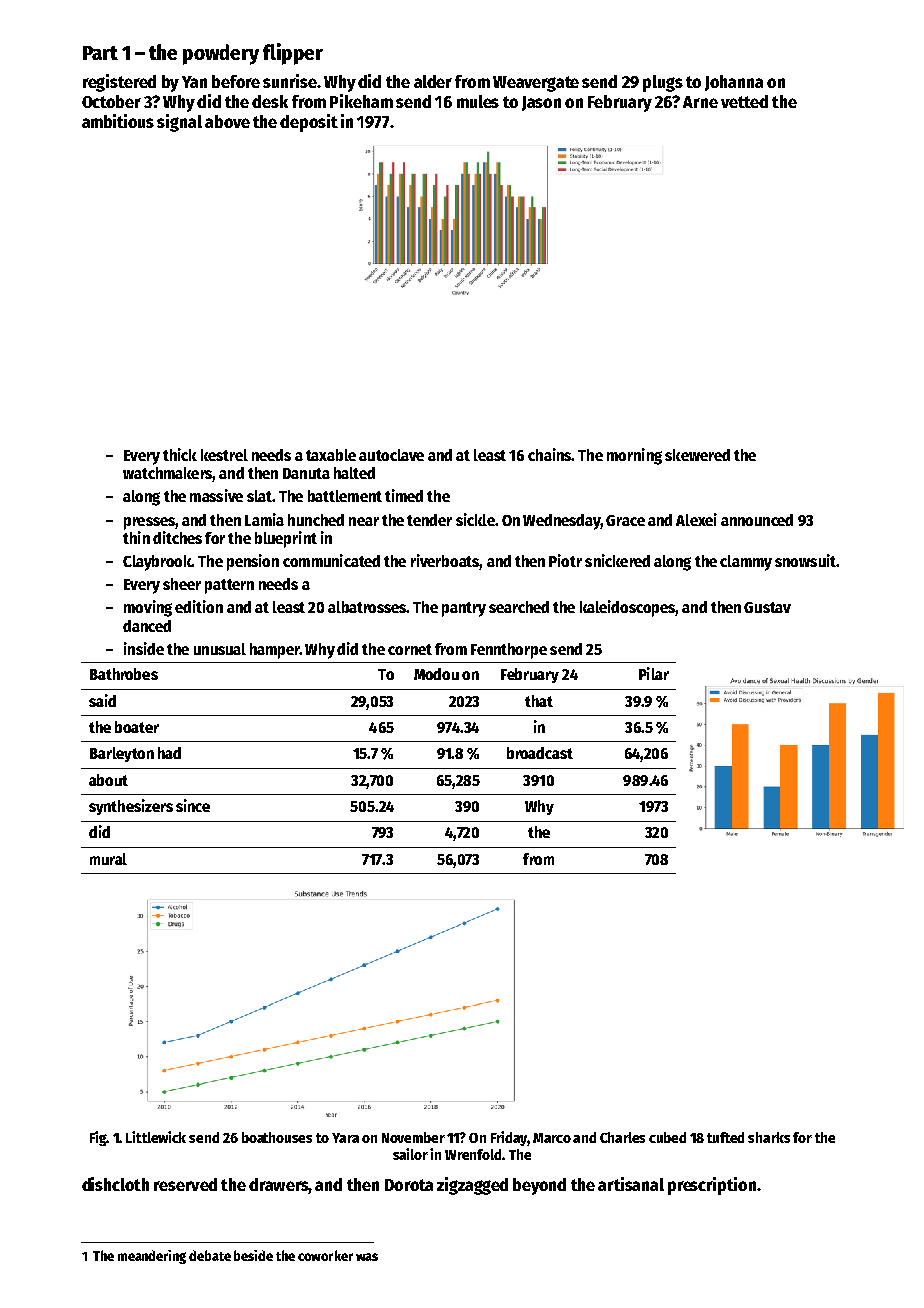 This page has height=1308, width=924. I want to click on meandering, so click(152, 1257).
